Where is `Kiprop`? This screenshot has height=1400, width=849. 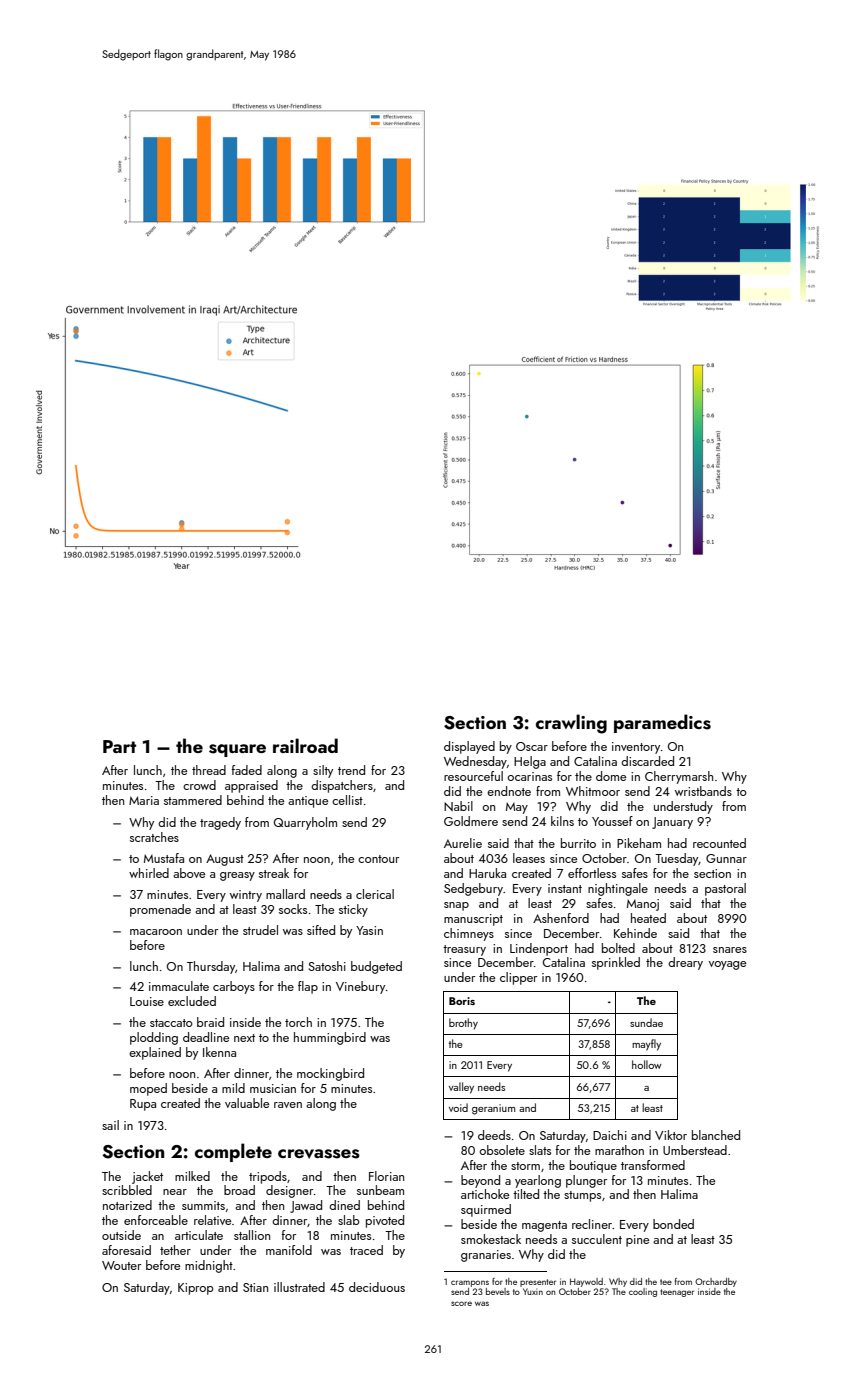
Kiprop is located at coordinates (195, 1289).
